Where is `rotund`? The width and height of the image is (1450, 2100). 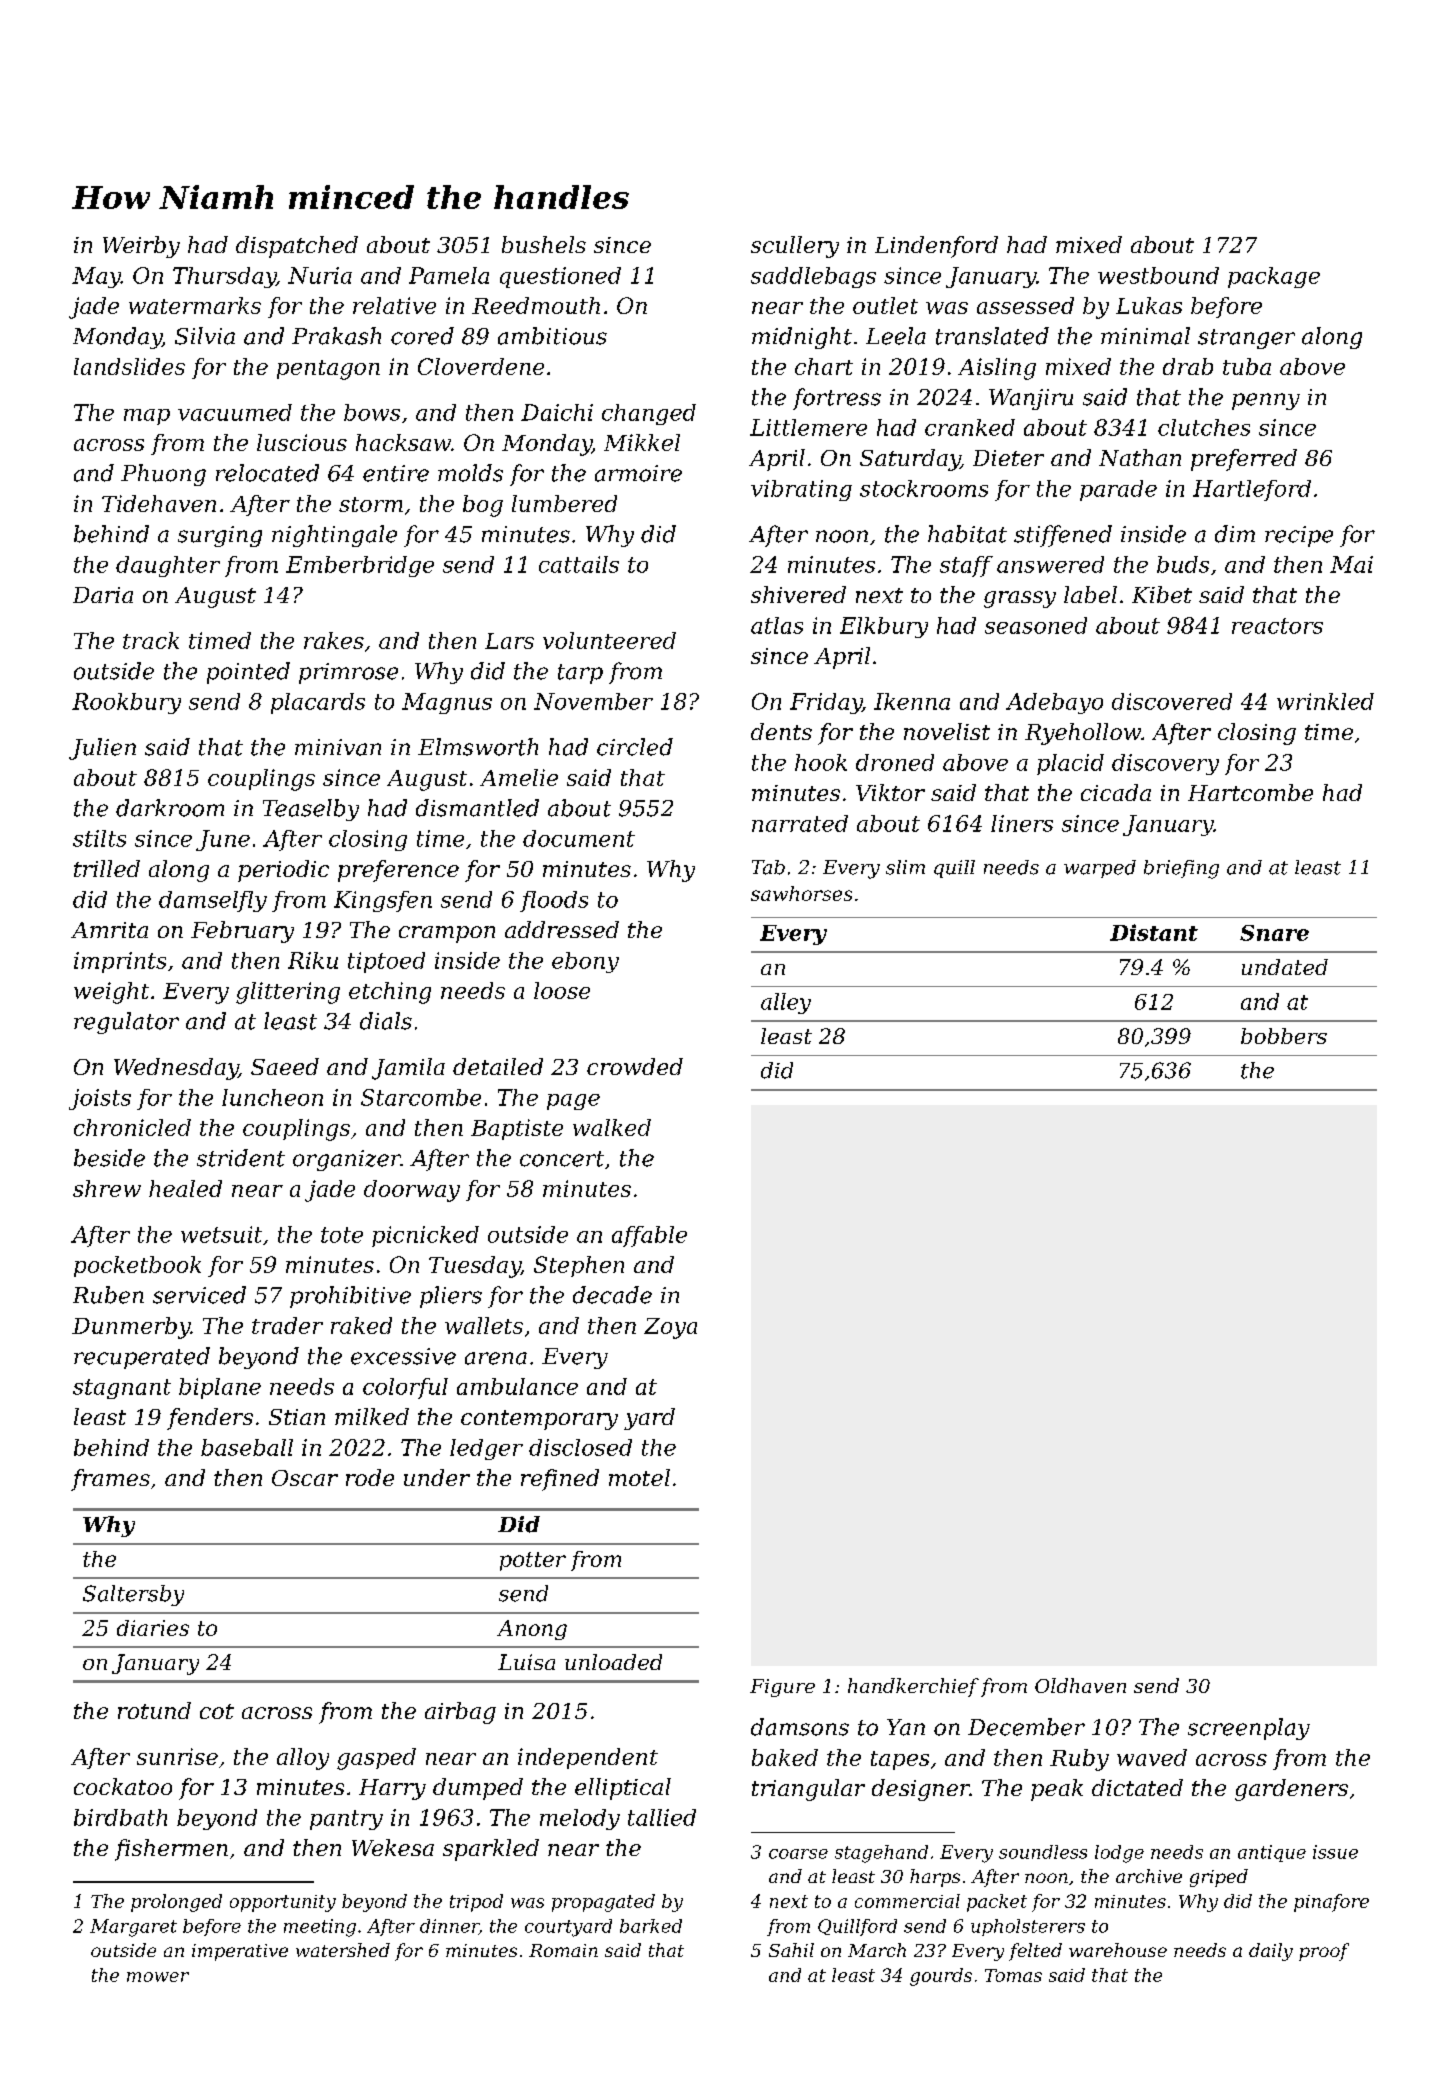
rotund is located at coordinates (154, 1710).
